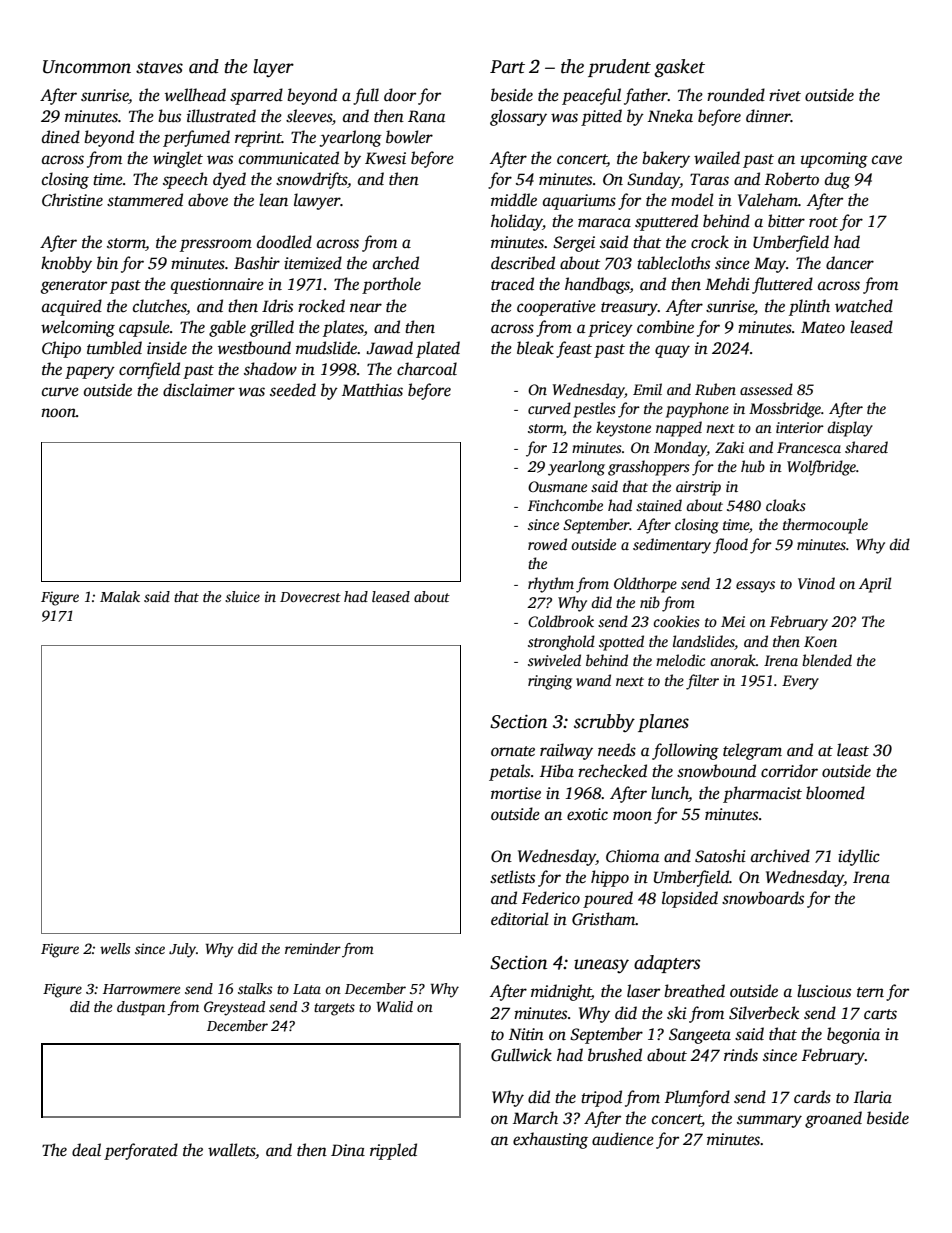 The height and width of the screenshot is (1233, 952). What do you see at coordinates (649, 468) in the screenshot?
I see `grasshoppers` at bounding box center [649, 468].
